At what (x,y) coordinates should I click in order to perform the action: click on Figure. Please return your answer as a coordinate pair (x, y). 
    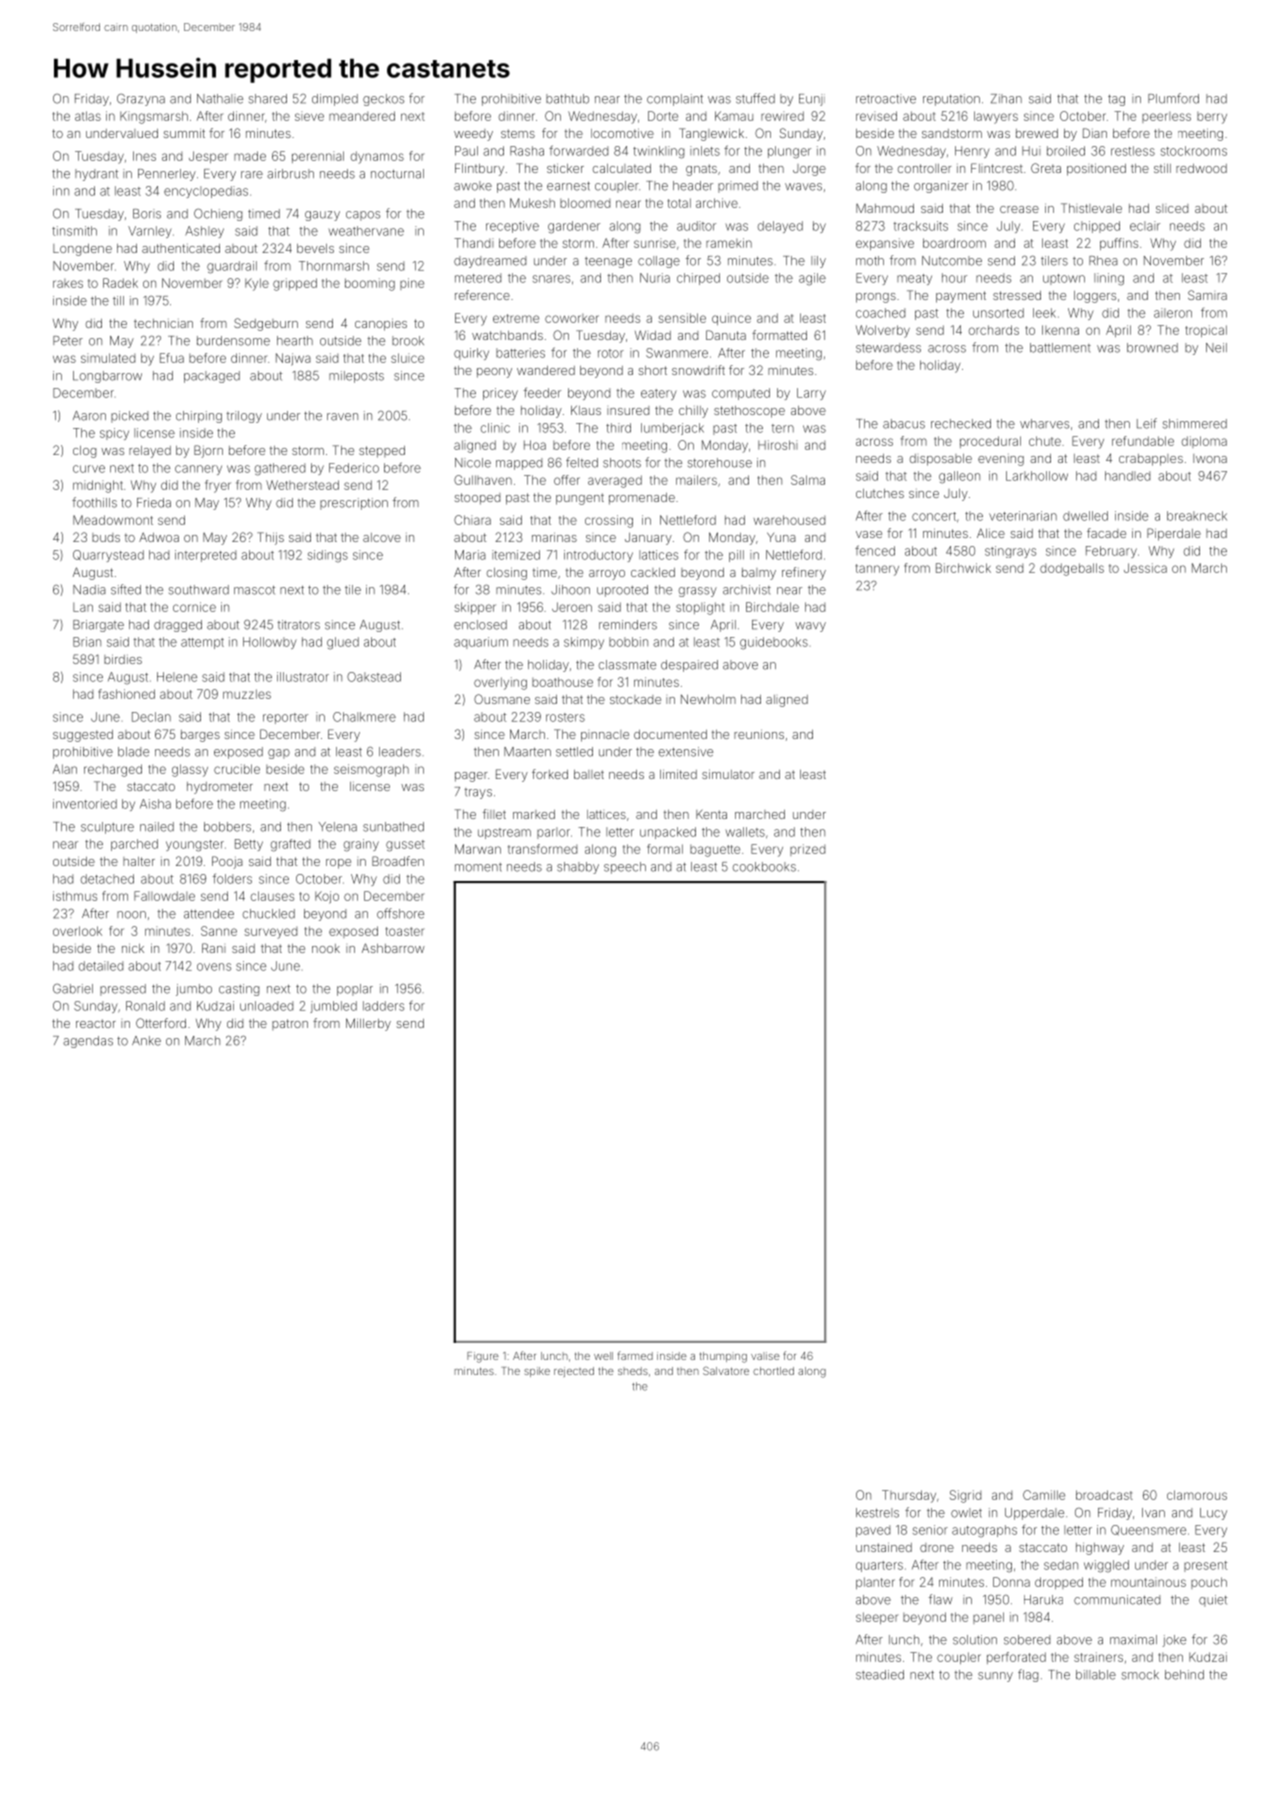
    Looking at the image, I should click on (483, 1357).
